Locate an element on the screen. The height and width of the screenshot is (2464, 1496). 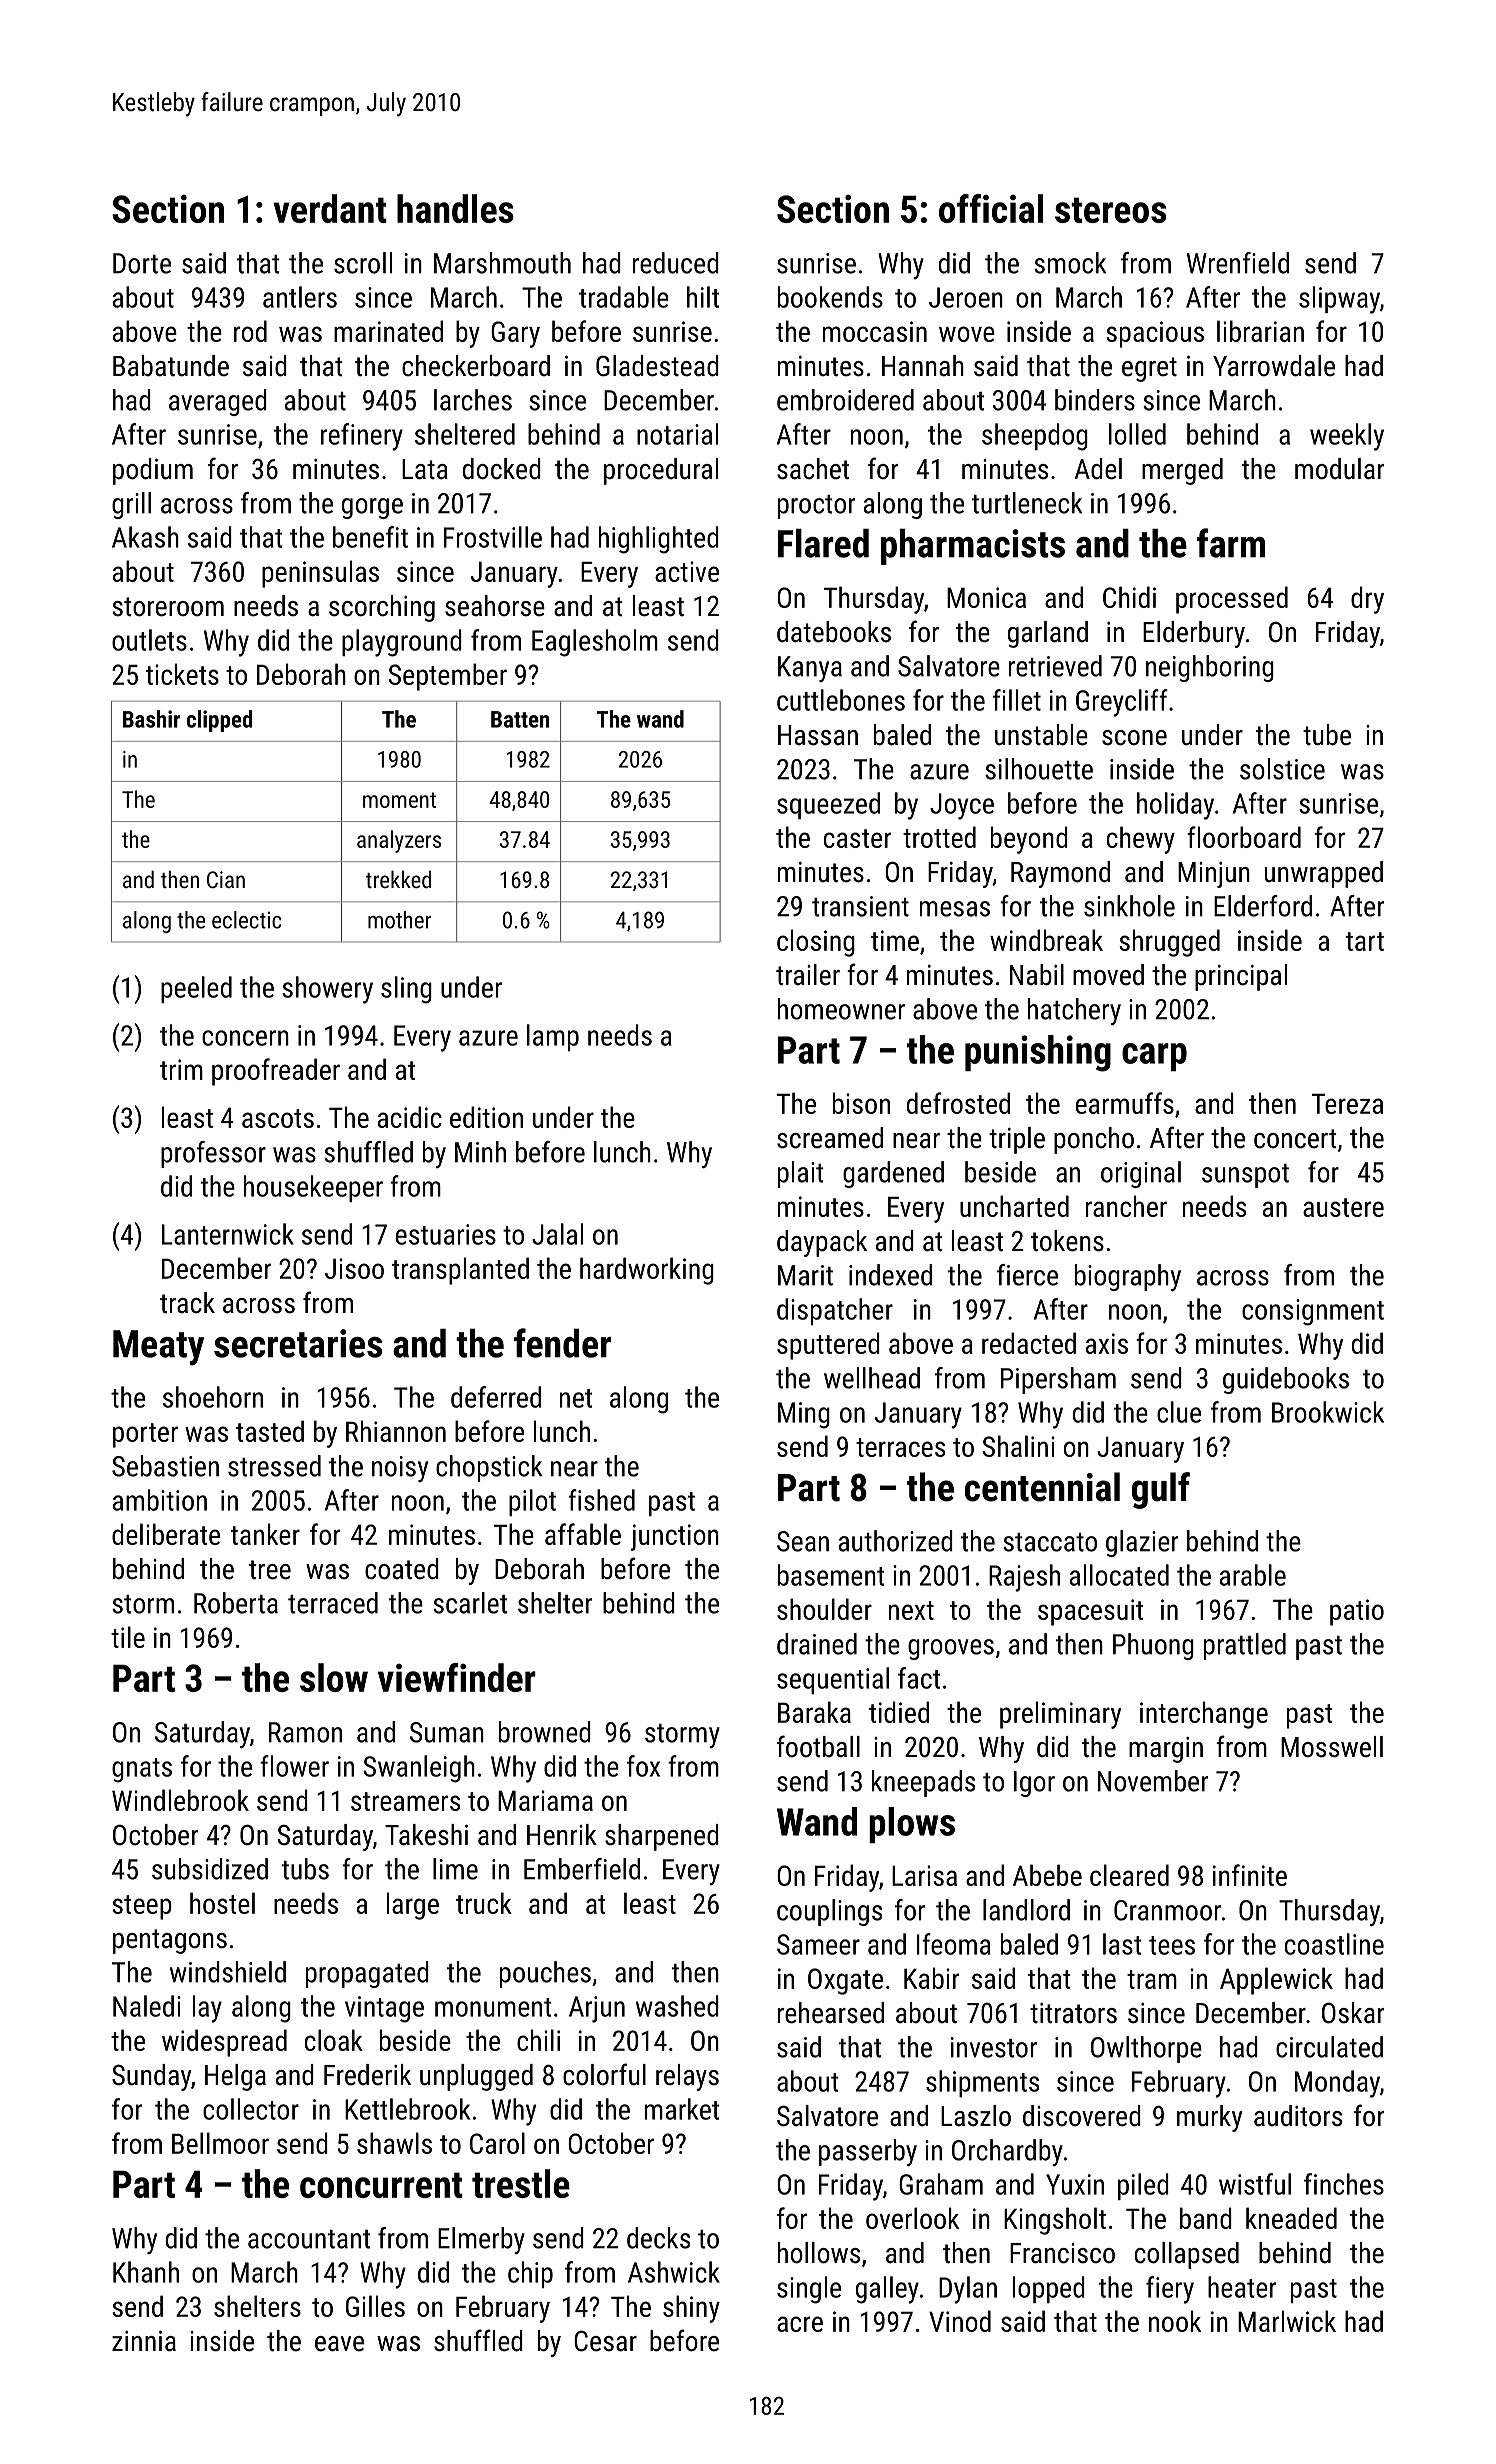
refinery is located at coordinates (362, 437).
